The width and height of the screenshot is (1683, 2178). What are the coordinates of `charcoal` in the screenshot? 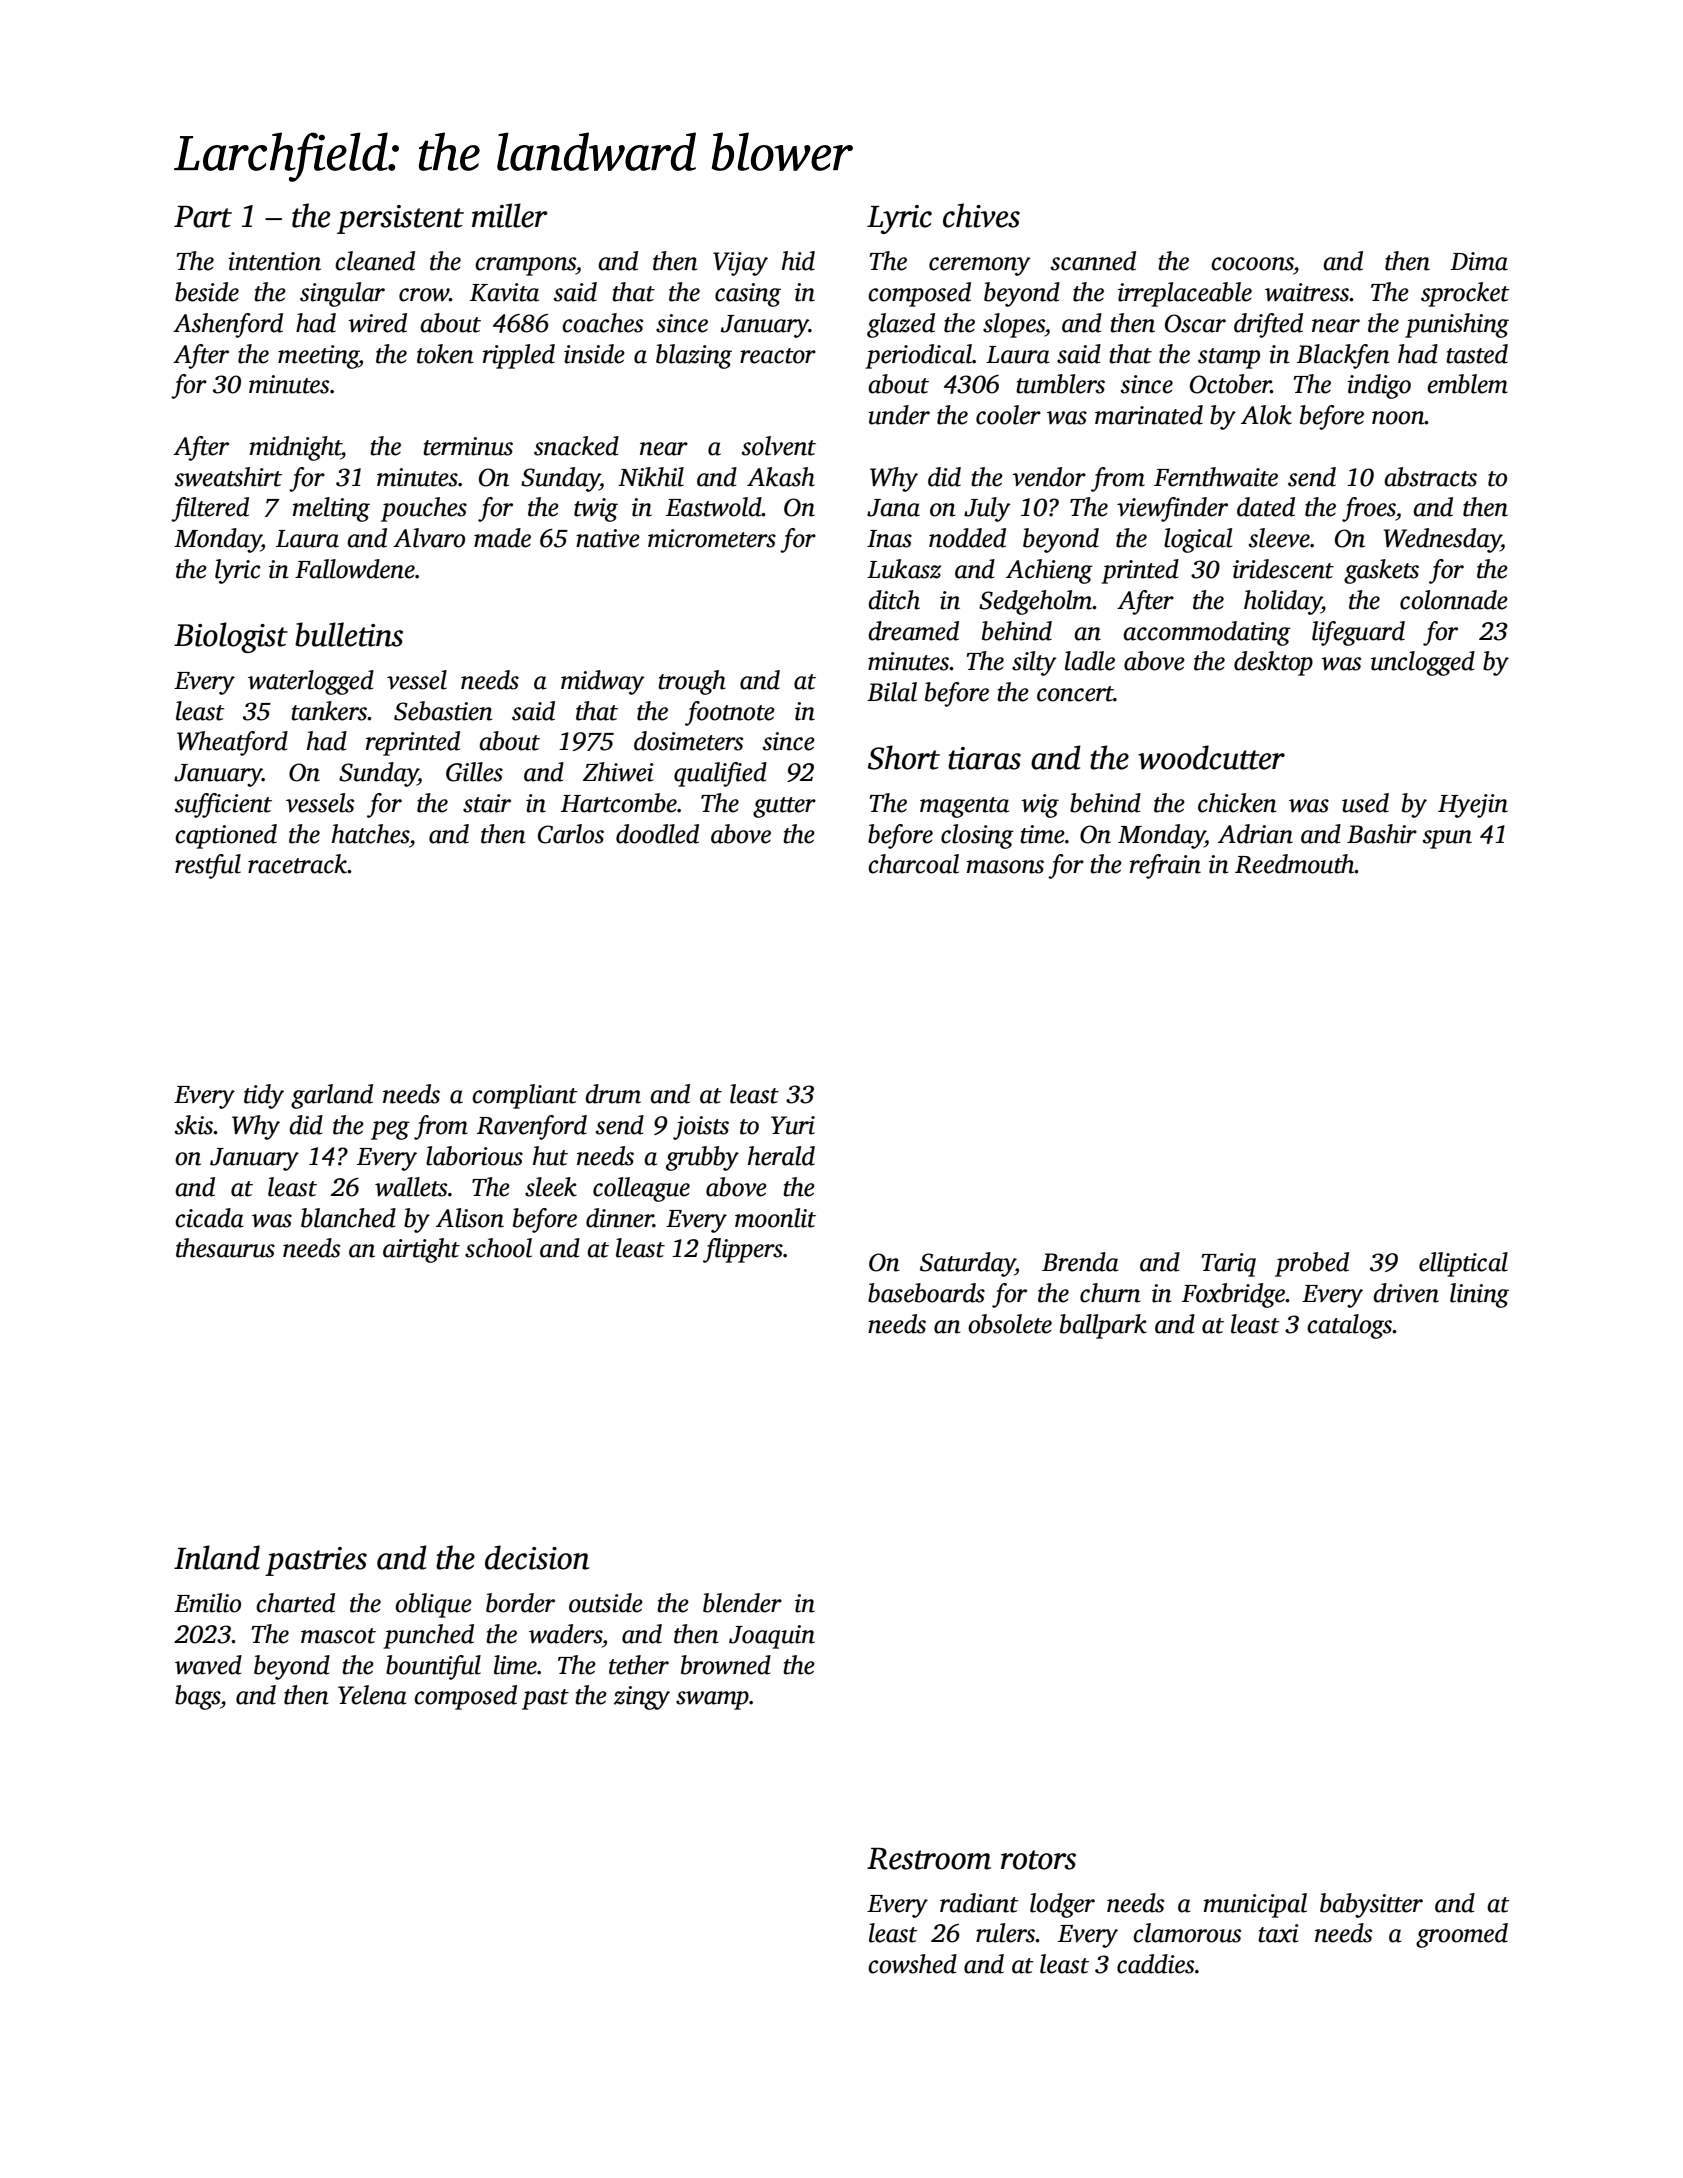 It's located at (913, 864).
